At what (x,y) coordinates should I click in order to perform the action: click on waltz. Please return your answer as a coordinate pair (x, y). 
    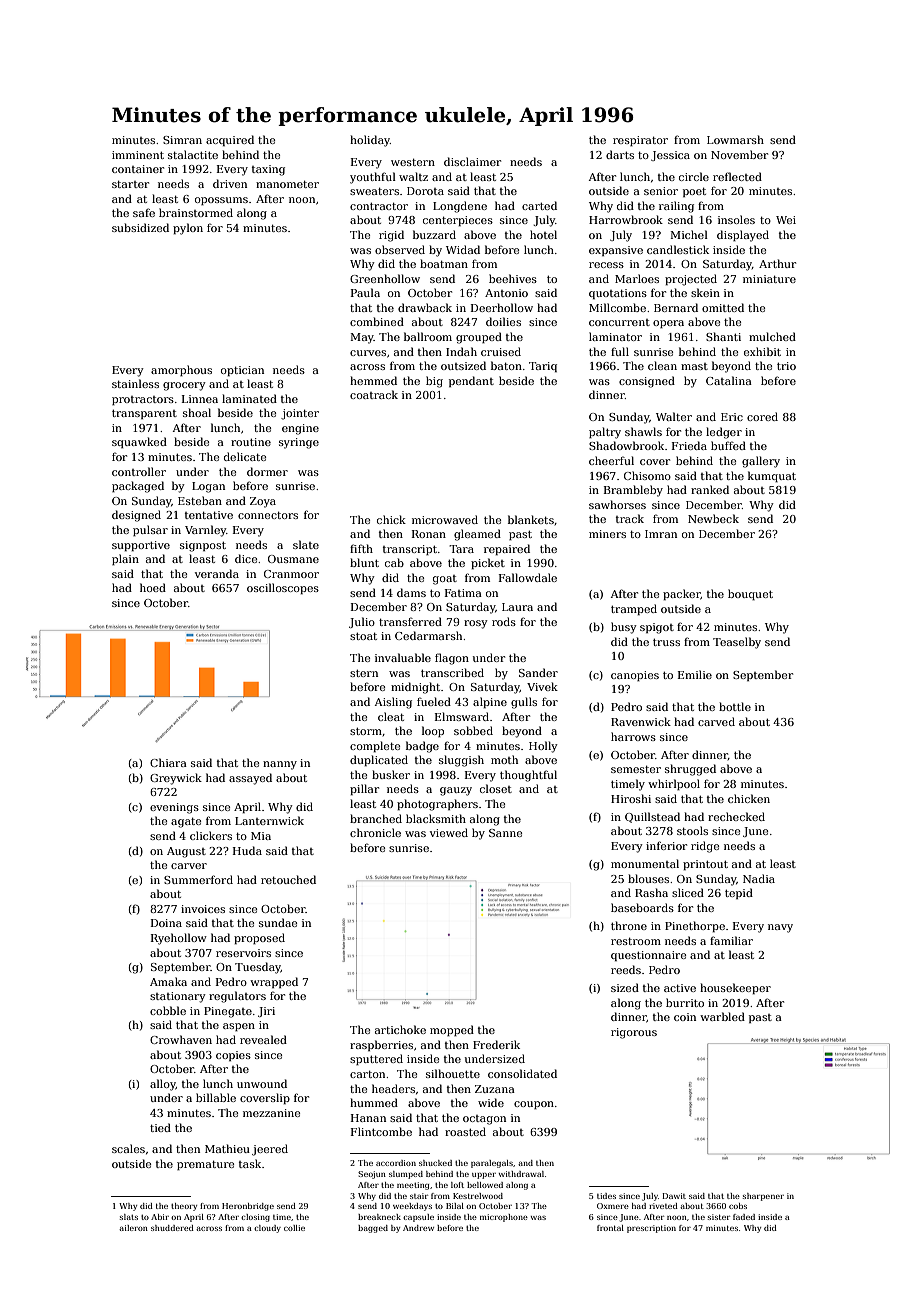
    Looking at the image, I should click on (413, 176).
